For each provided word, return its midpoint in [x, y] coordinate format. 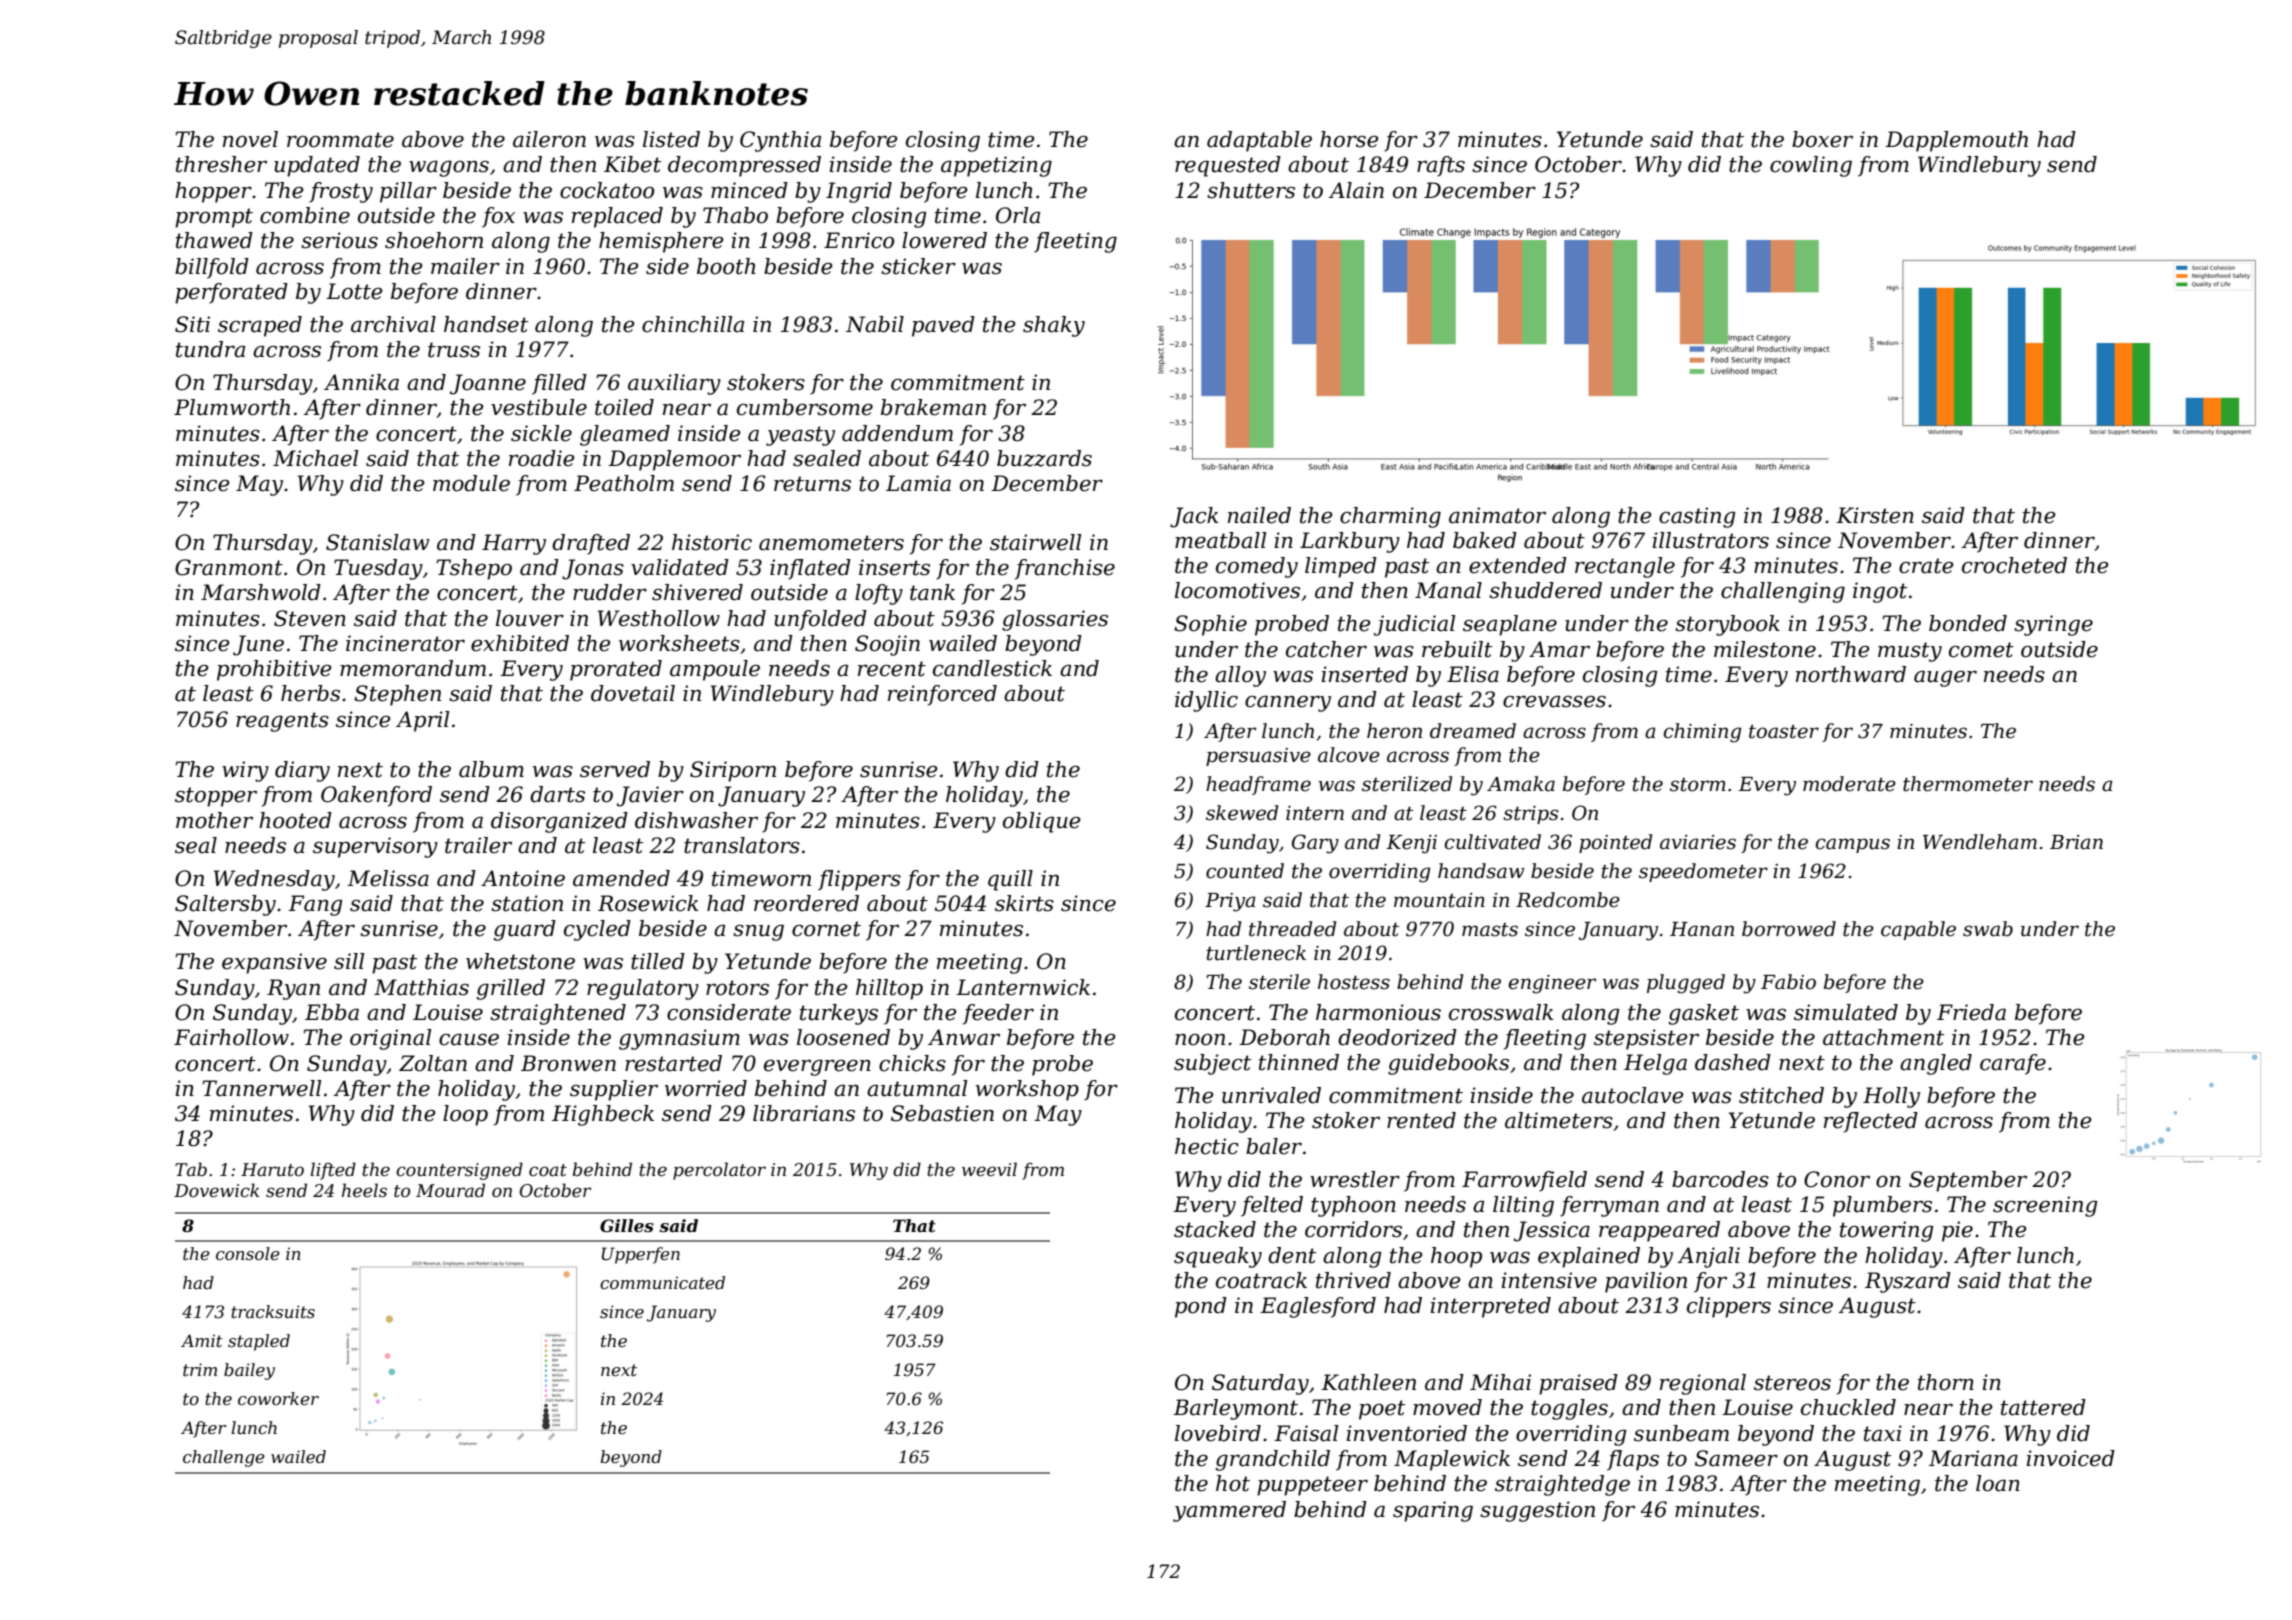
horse [1349, 139]
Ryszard [1908, 1282]
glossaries [1055, 620]
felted [1272, 1206]
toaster [1784, 732]
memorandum [413, 668]
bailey [249, 1371]
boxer [1822, 139]
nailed [1259, 515]
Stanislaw [378, 542]
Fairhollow [231, 1037]
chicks [912, 1063]
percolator [719, 1171]
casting [1697, 517]
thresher [221, 164]
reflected [1871, 1122]
